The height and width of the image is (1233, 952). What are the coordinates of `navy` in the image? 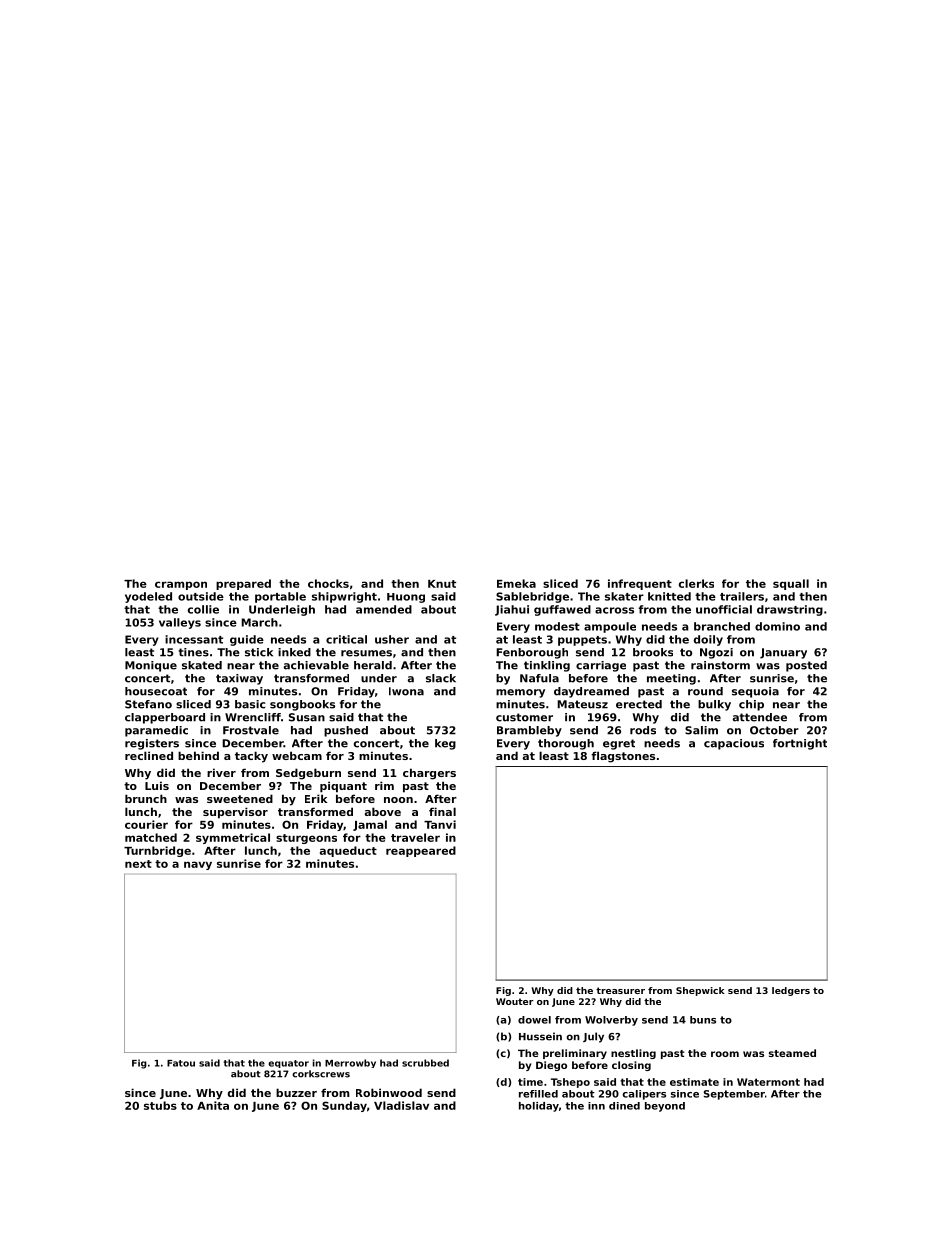 It's located at (198, 865).
